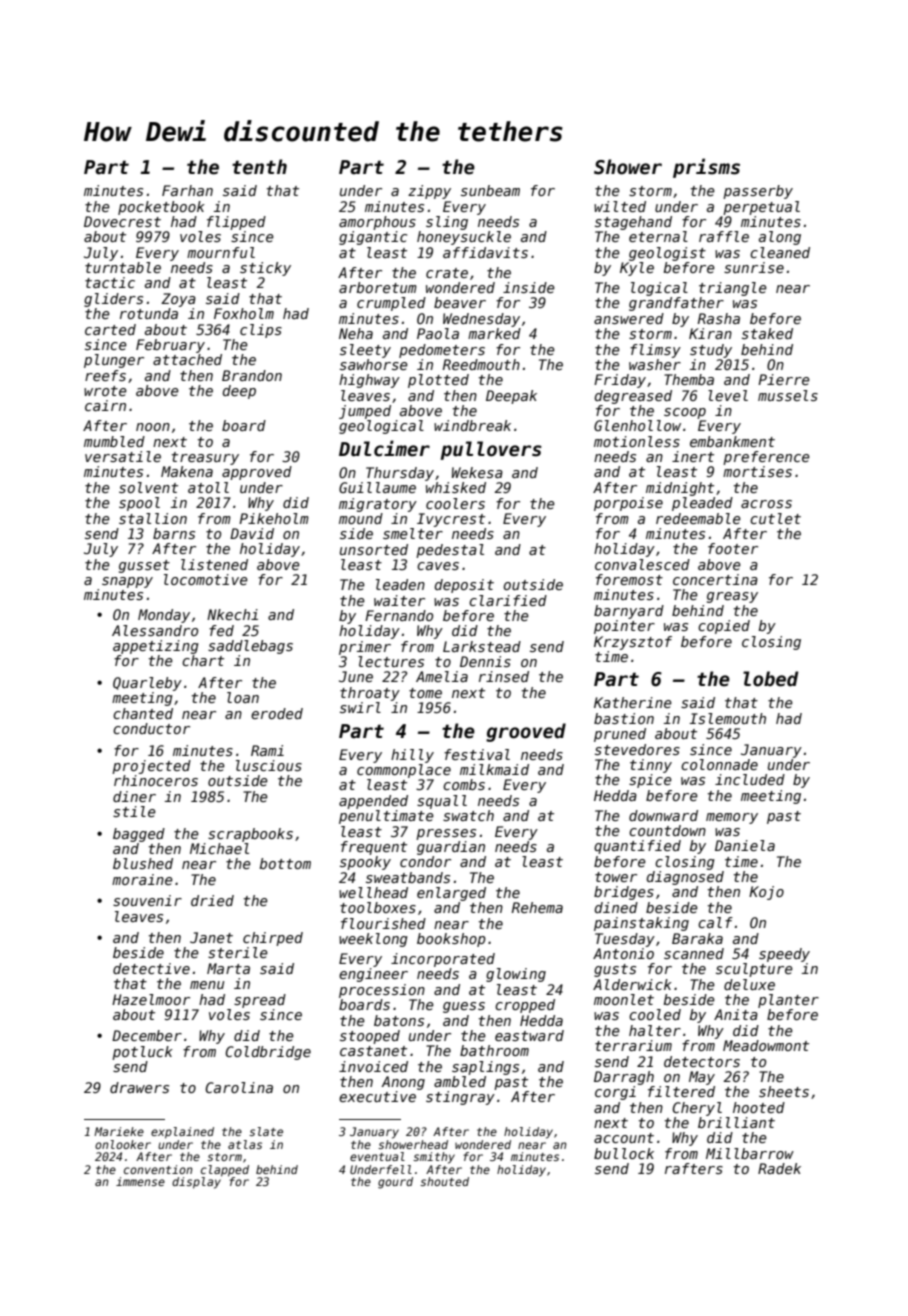  What do you see at coordinates (655, 351) in the screenshot?
I see `flimsy` at bounding box center [655, 351].
